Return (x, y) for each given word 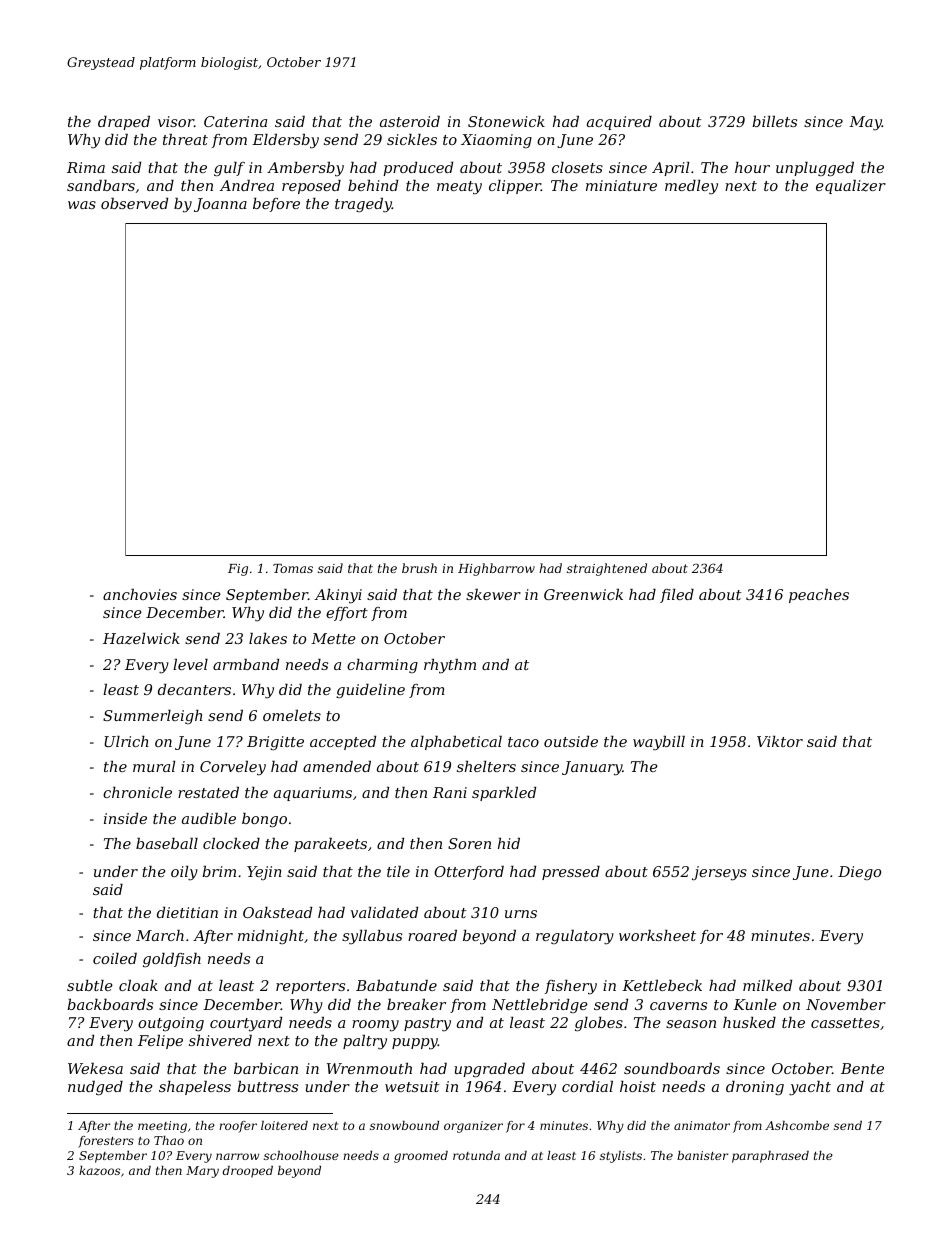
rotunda (476, 1155)
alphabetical (456, 743)
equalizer (851, 187)
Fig (238, 570)
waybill (659, 743)
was (82, 205)
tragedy (363, 205)
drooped (248, 1172)
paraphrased (770, 1157)
